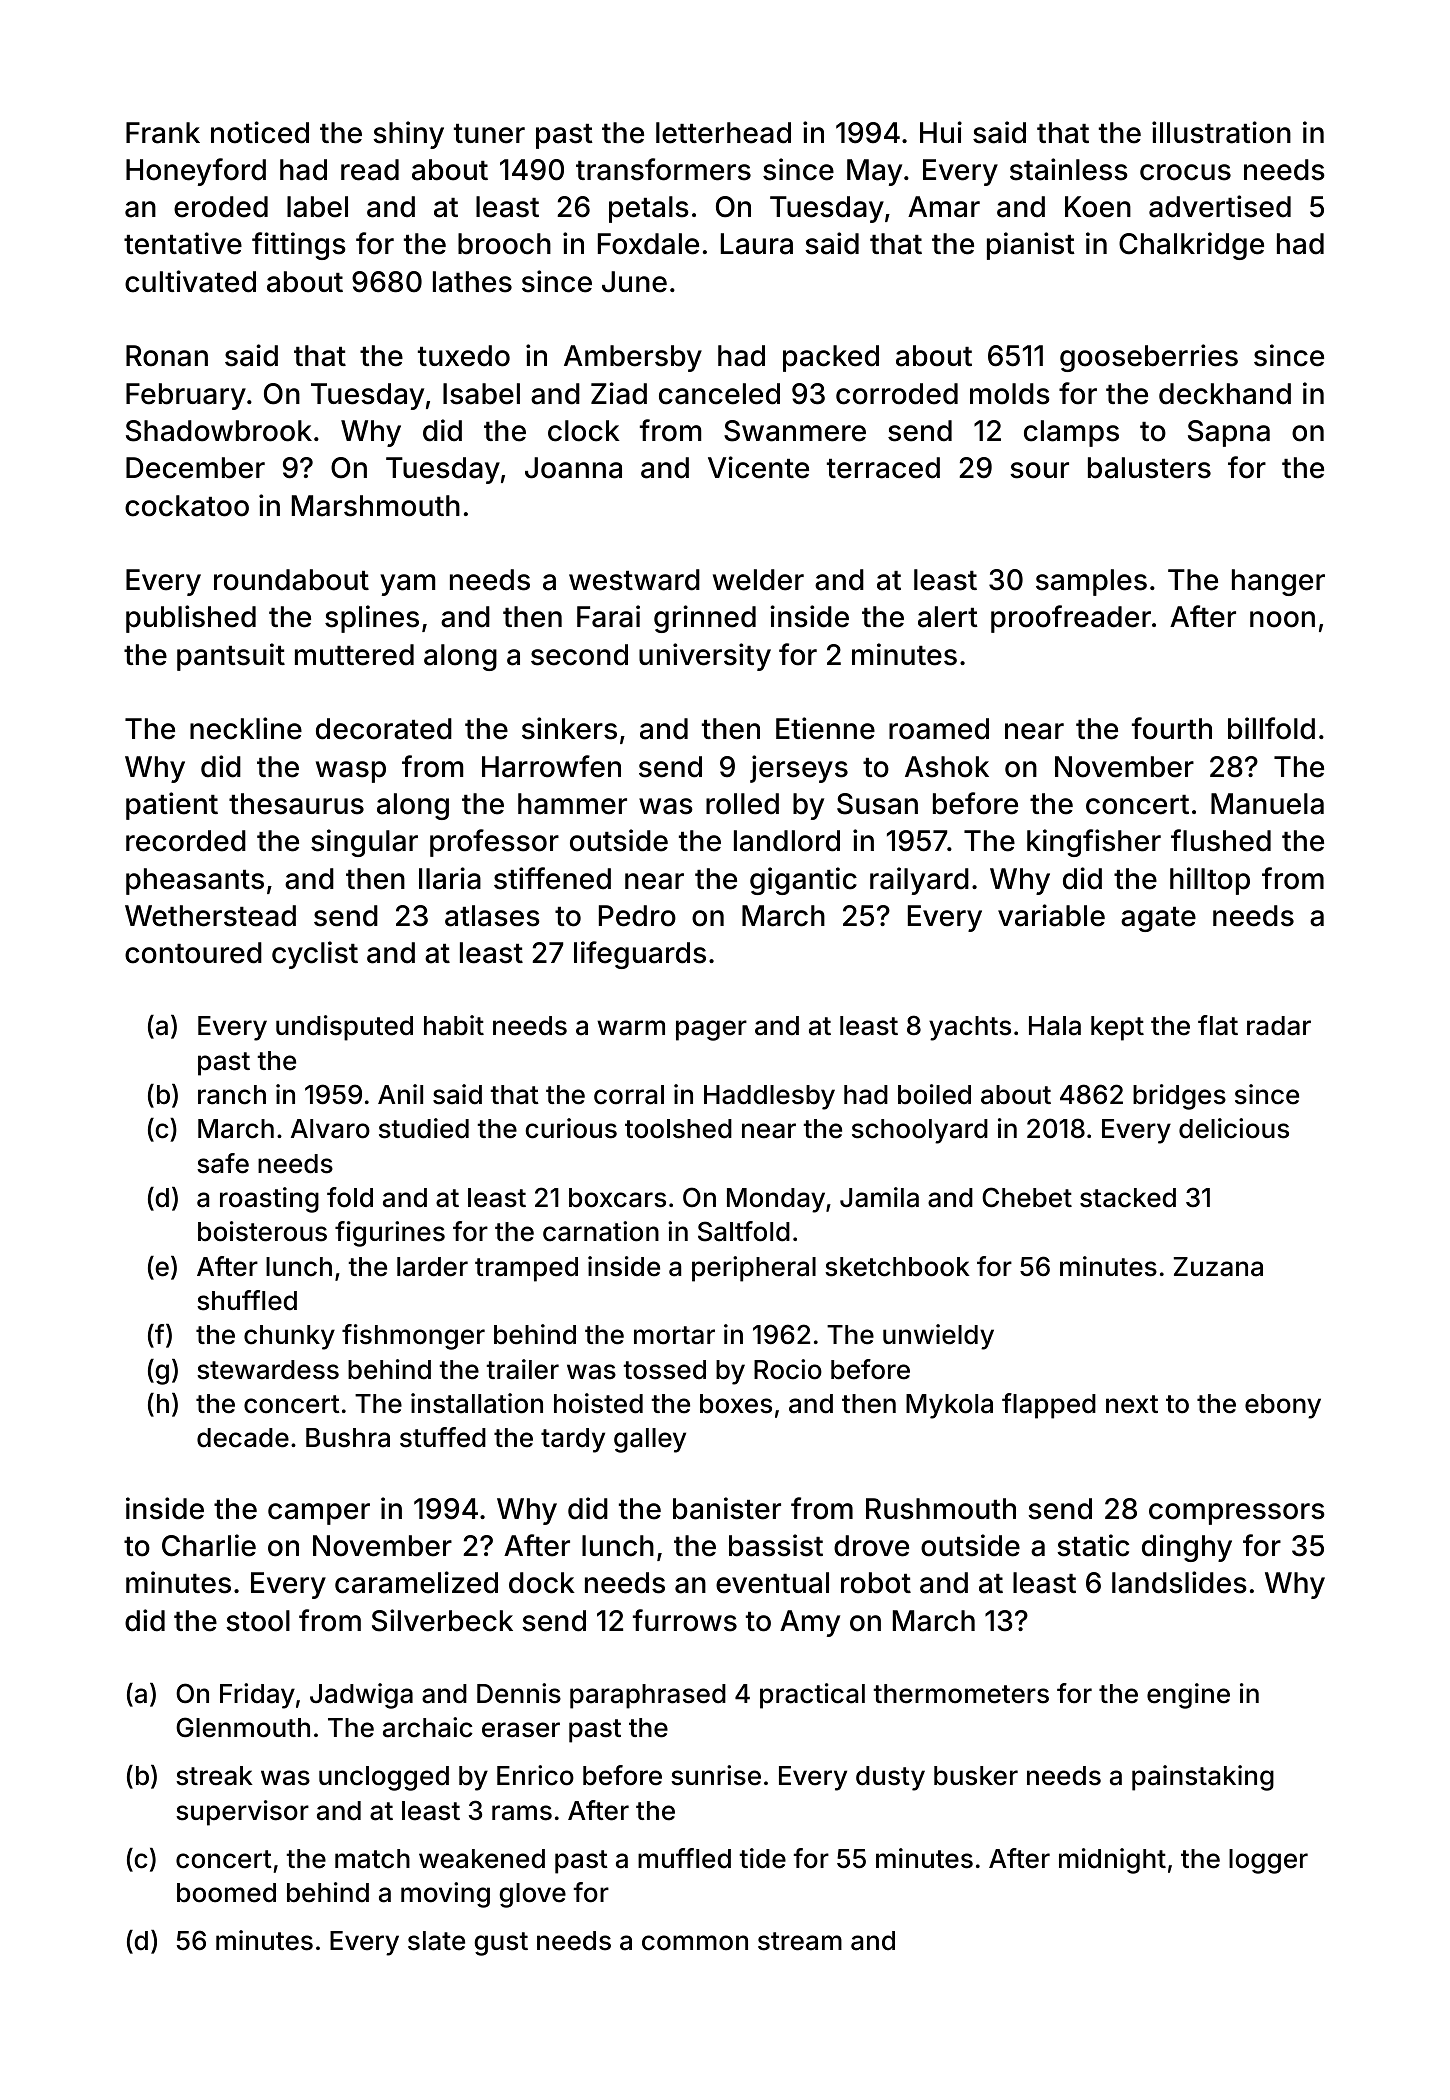 This page has height=2100, width=1450. What do you see at coordinates (1221, 132) in the page?
I see `illustration` at bounding box center [1221, 132].
